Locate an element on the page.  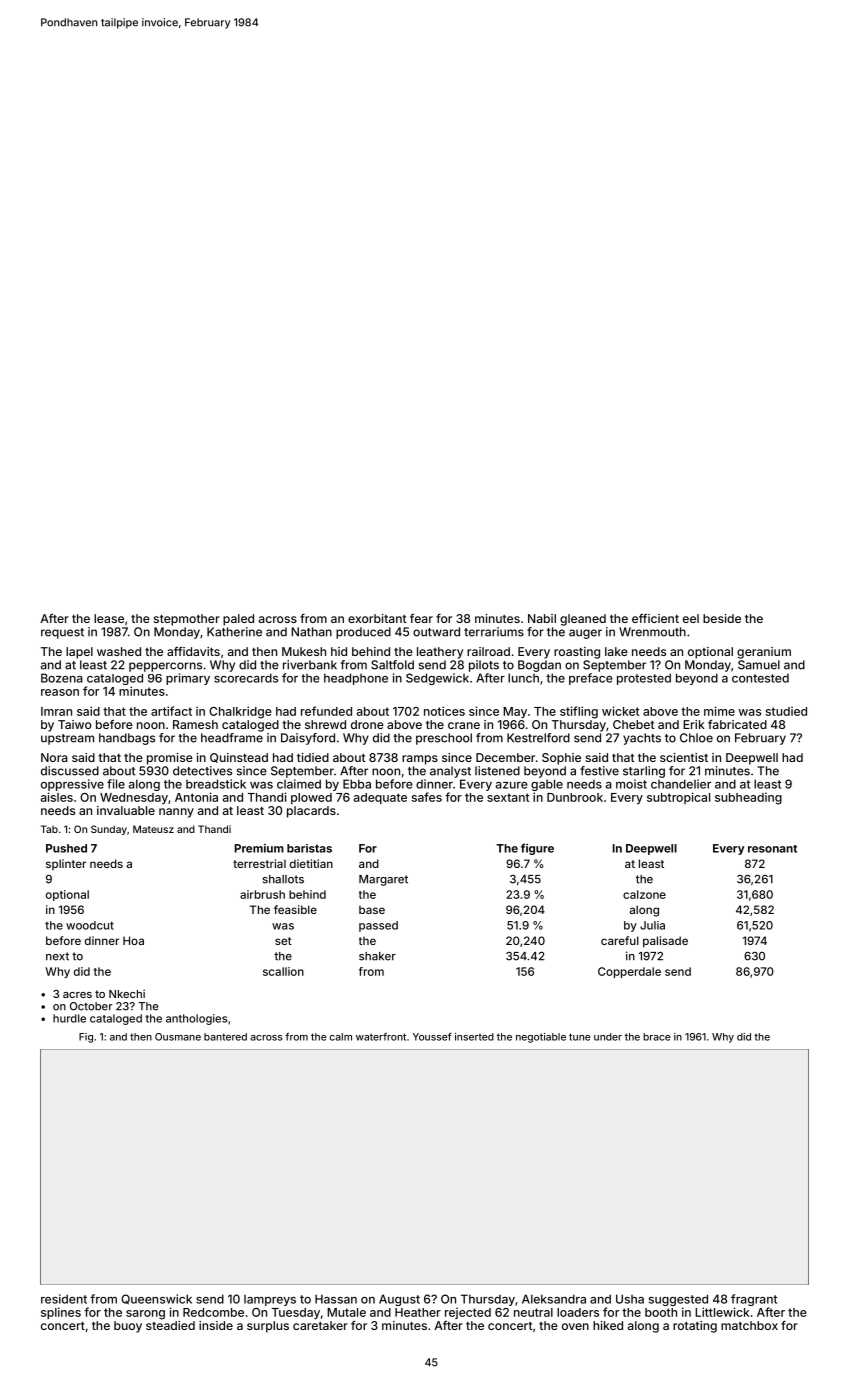
Queenswick is located at coordinates (156, 1299).
